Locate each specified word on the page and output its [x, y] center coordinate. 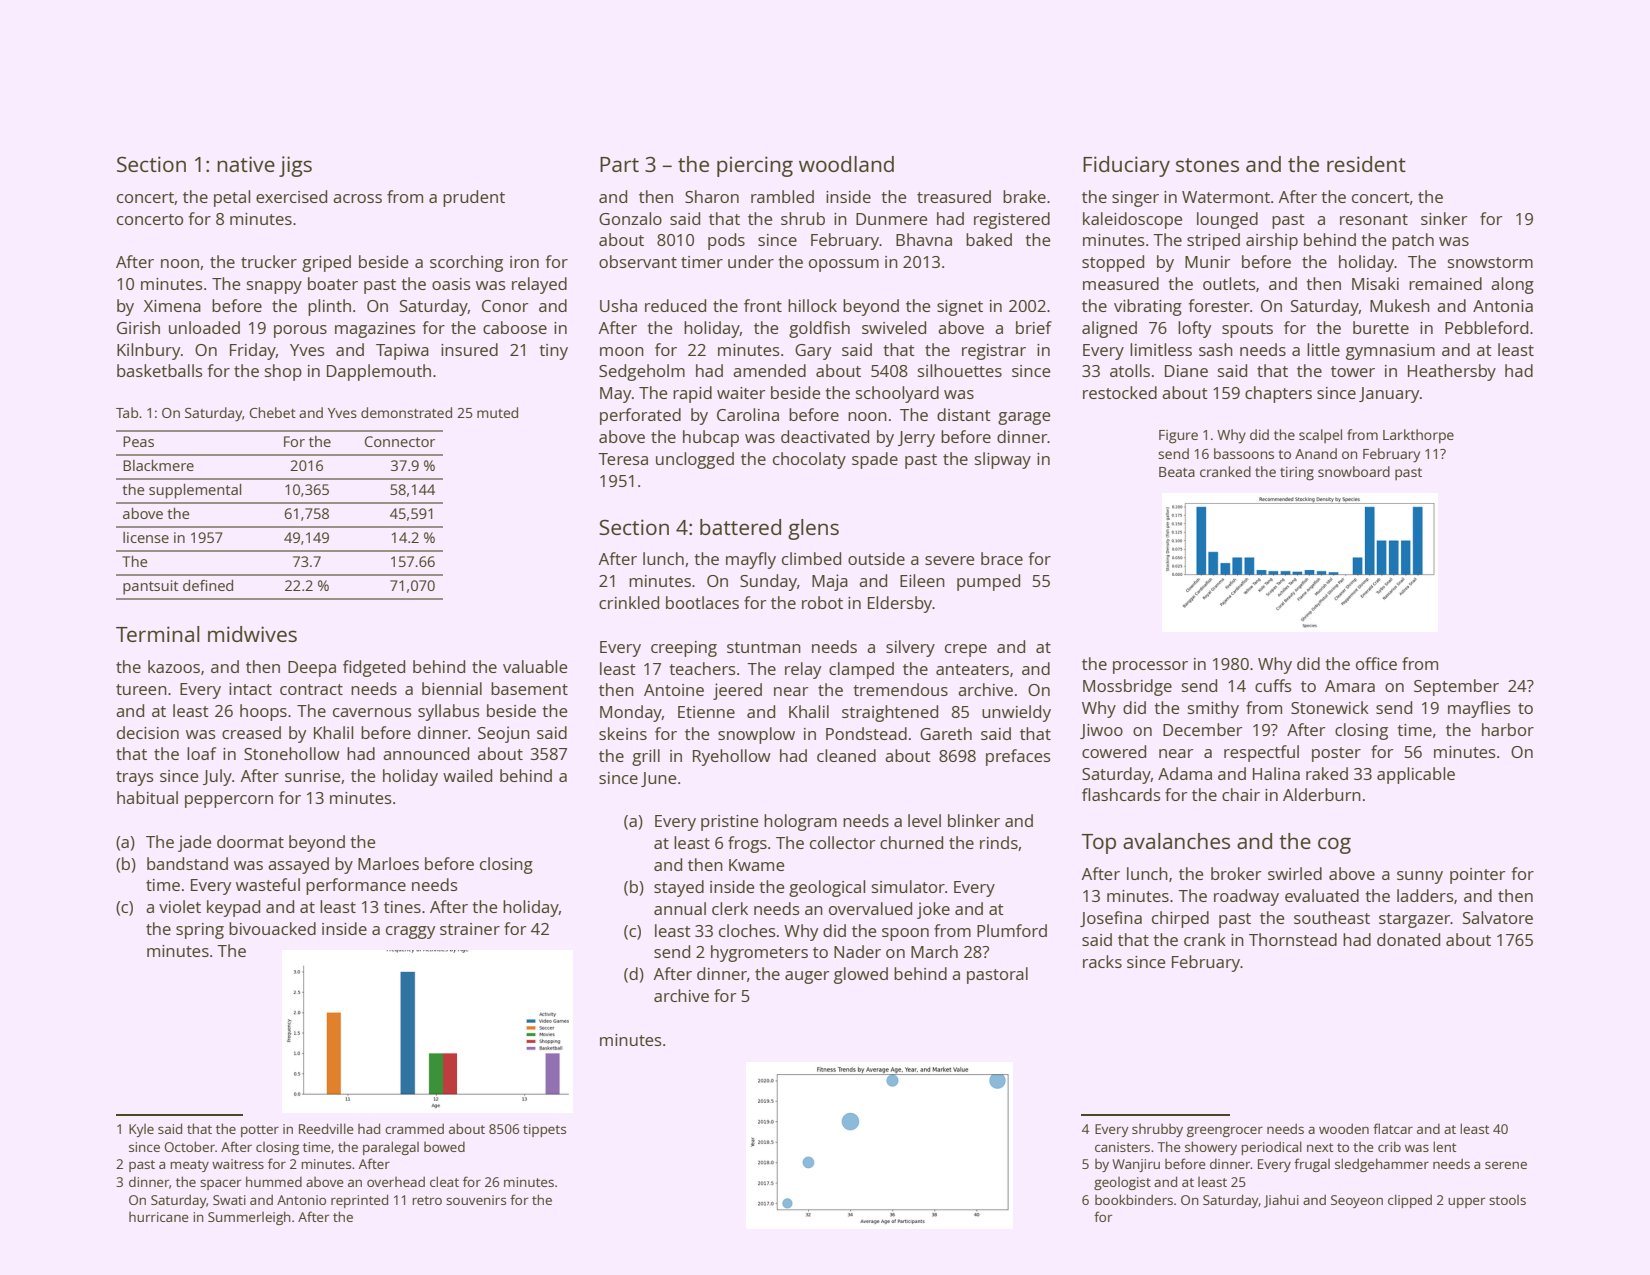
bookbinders [1134, 1199]
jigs [295, 166]
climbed [811, 558]
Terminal [158, 634]
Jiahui [1281, 1201]
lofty [1194, 329]
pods [726, 241]
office [1376, 663]
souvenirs [476, 1200]
